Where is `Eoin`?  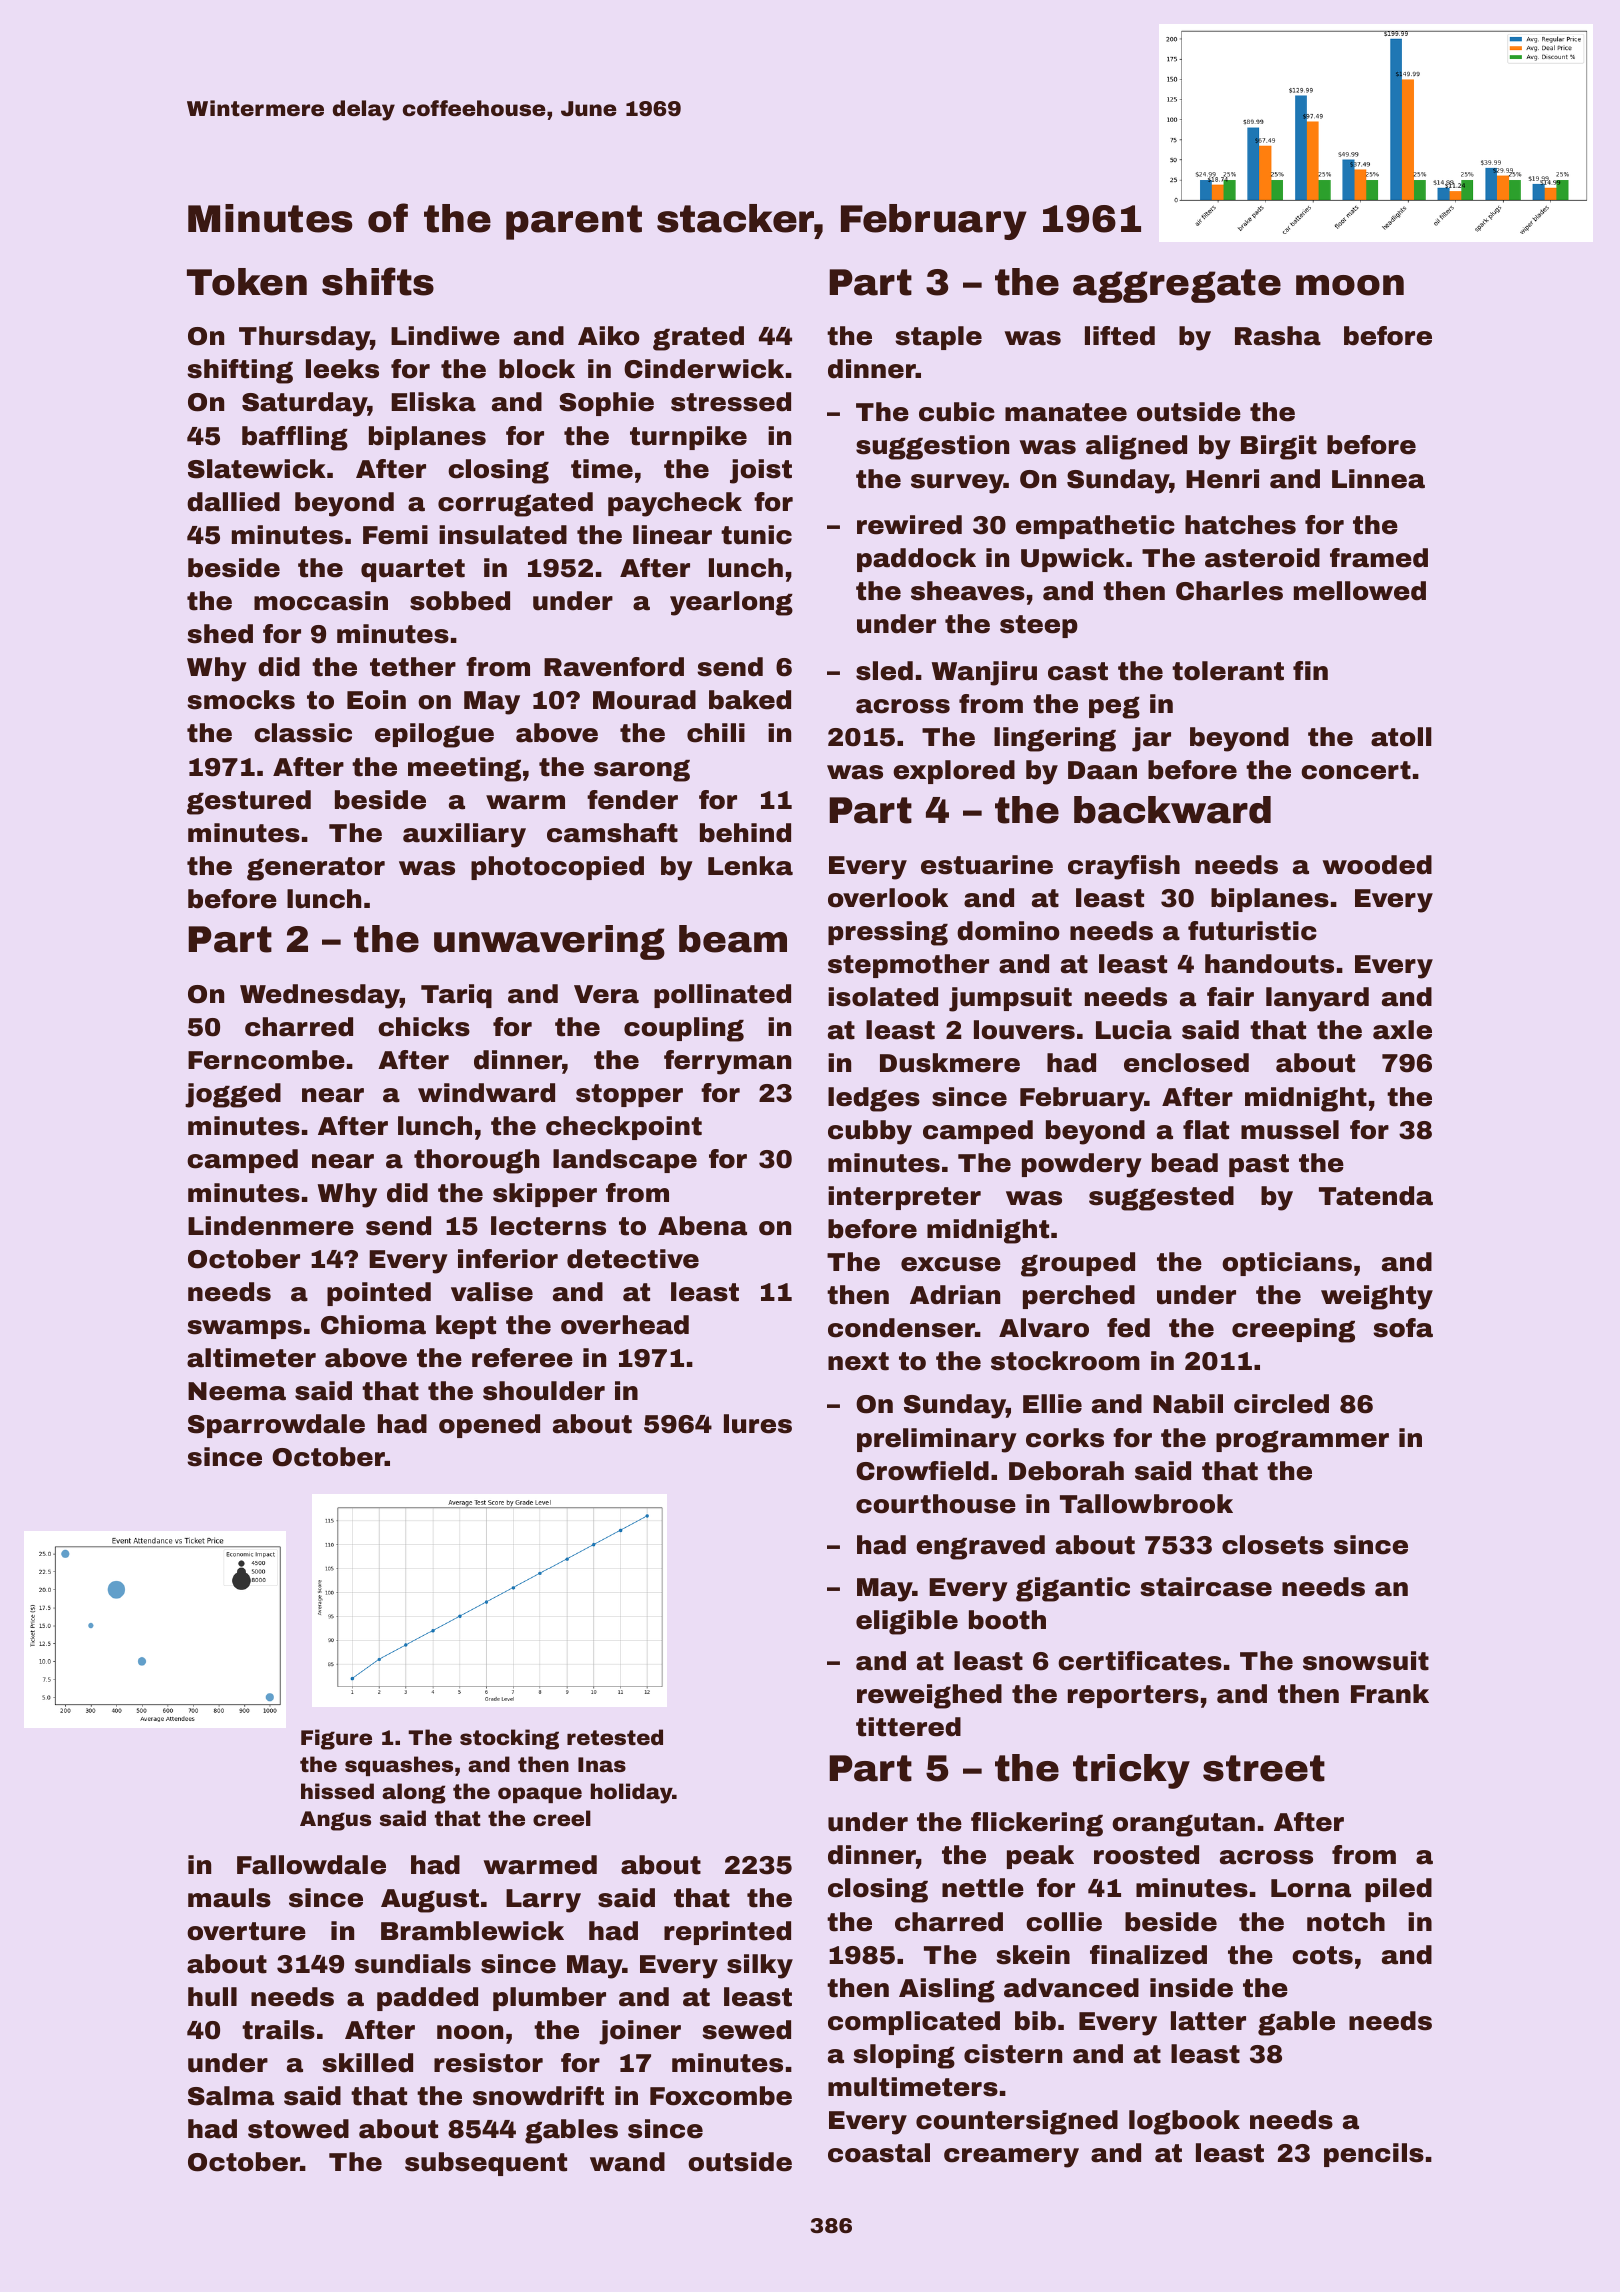 Eoin is located at coordinates (376, 700).
